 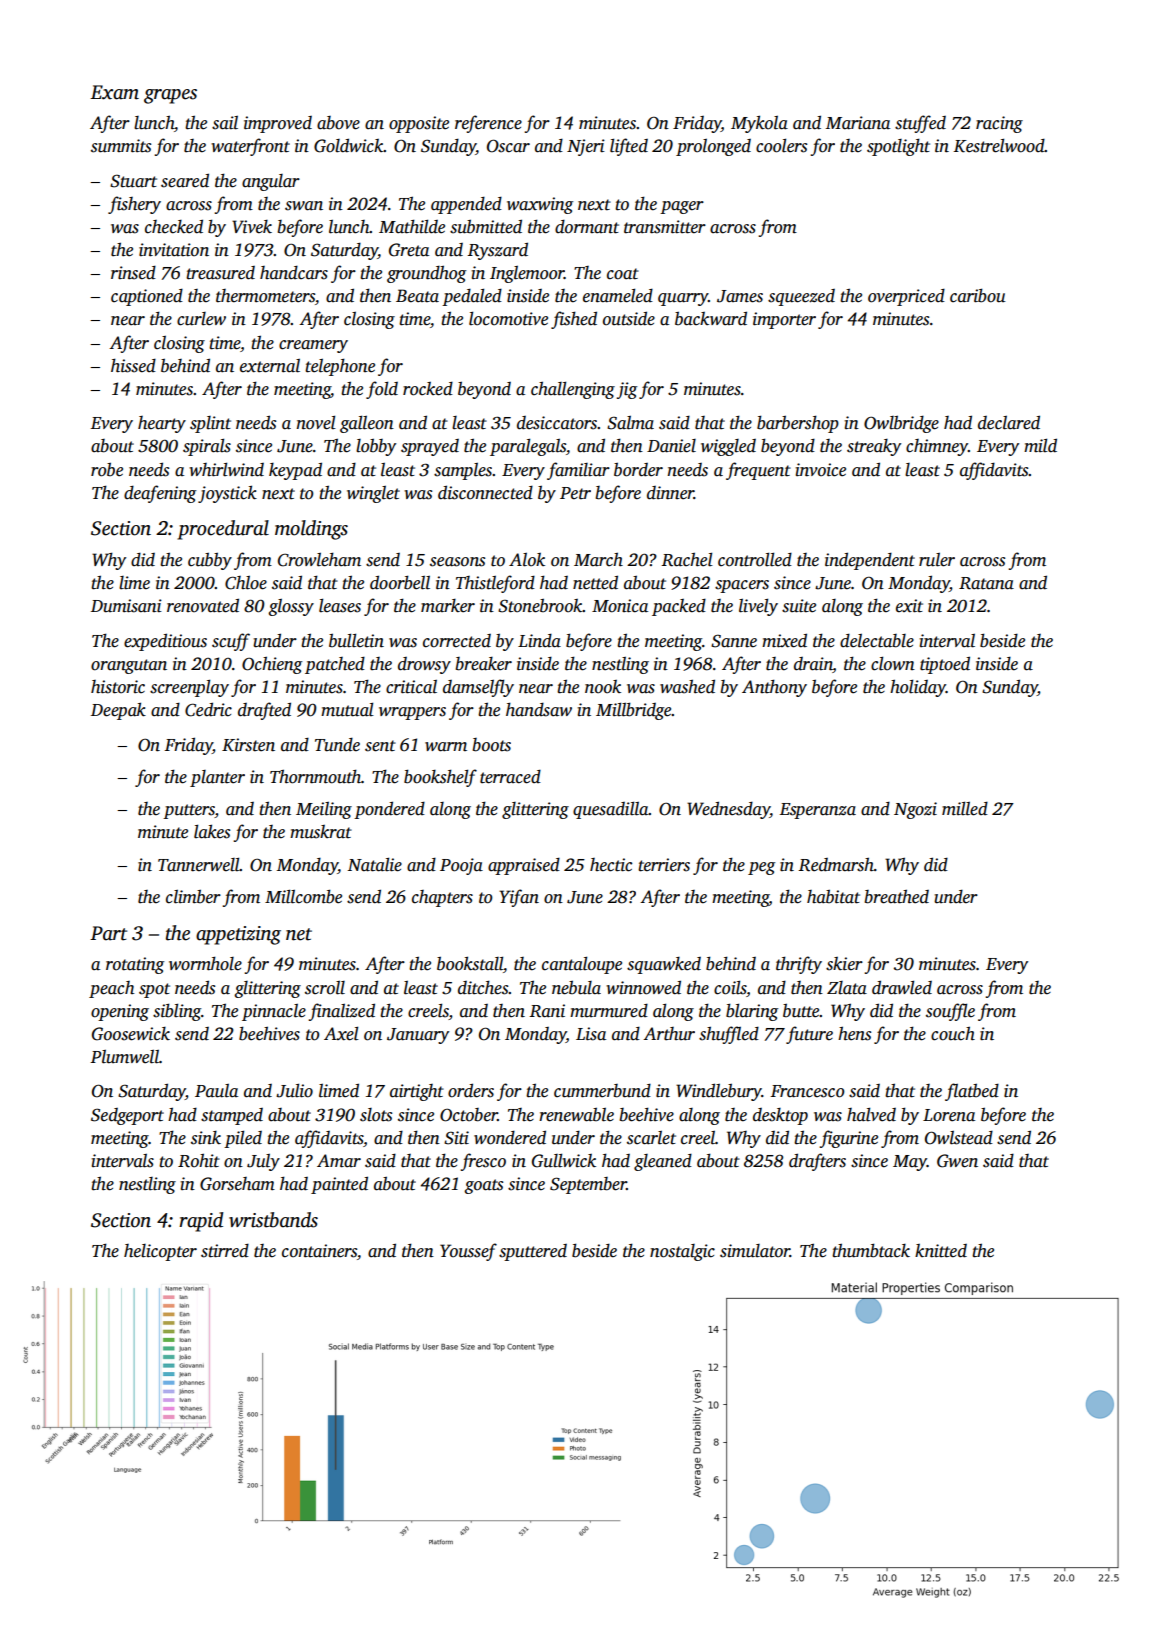 I want to click on Dumisani, so click(x=126, y=606).
